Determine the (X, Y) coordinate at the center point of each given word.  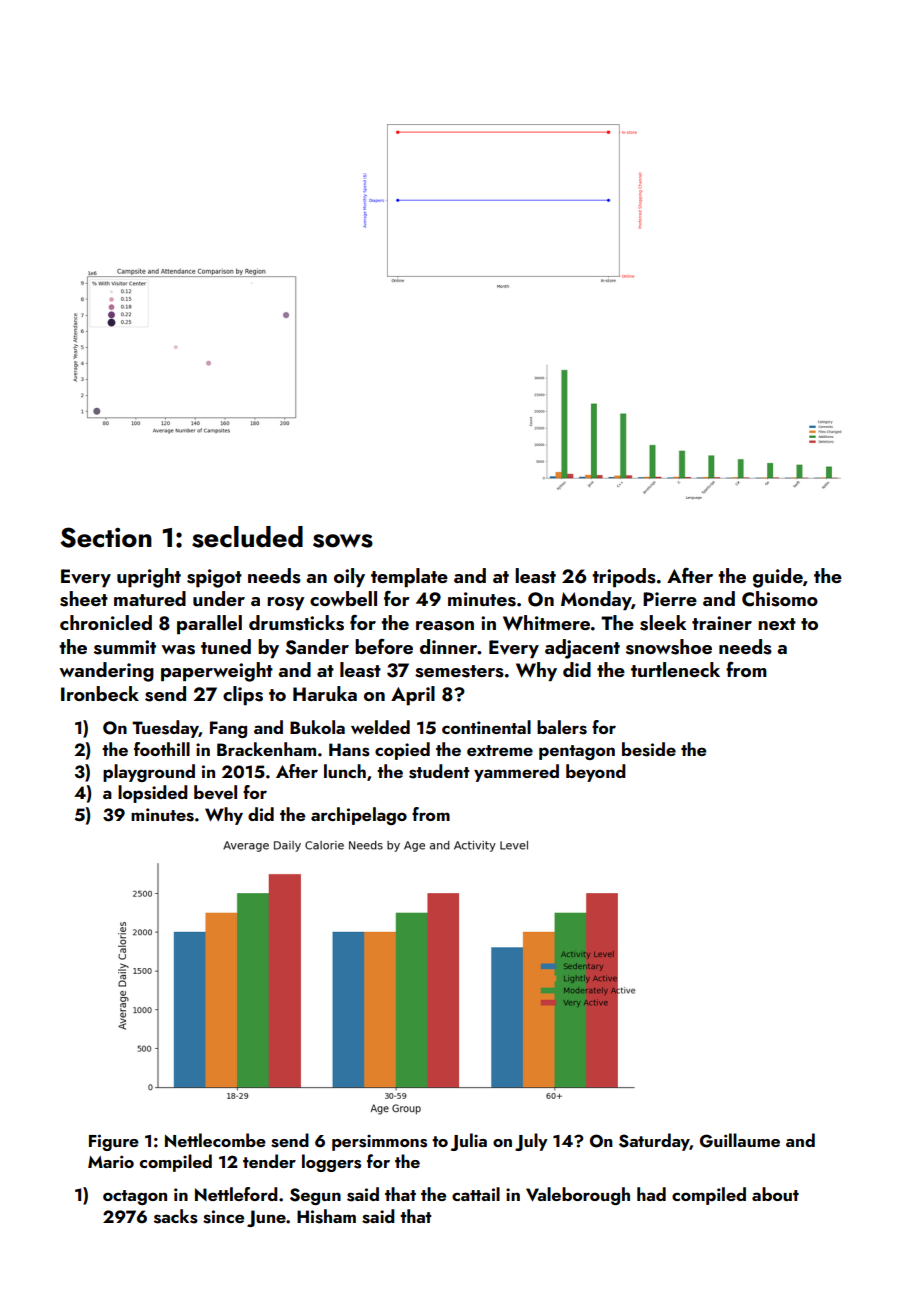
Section (106, 537)
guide (778, 578)
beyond (596, 773)
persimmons (379, 1143)
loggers (331, 1163)
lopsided (153, 794)
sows (343, 541)
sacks (176, 1216)
